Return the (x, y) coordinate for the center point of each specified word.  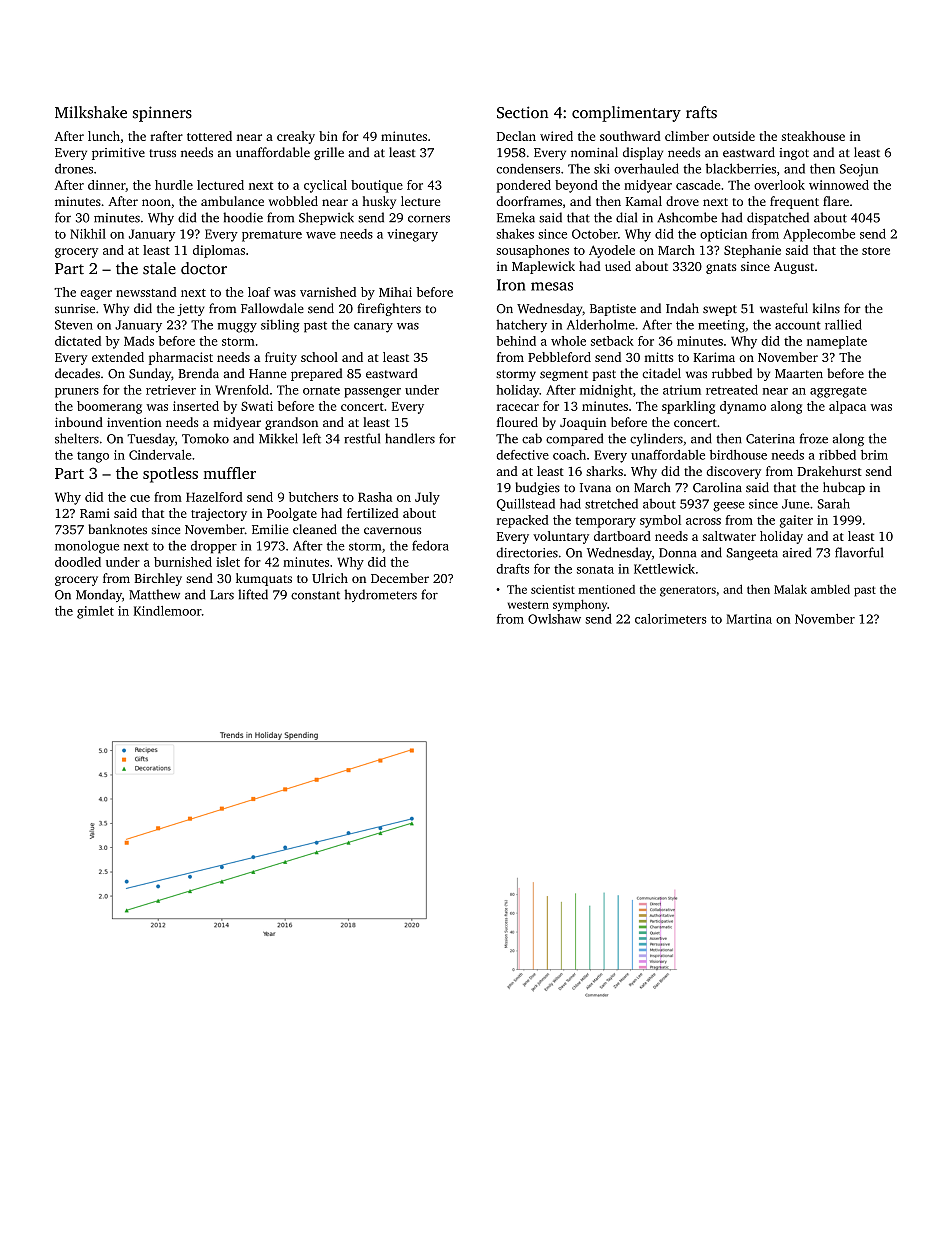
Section (522, 112)
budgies (537, 488)
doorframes (529, 201)
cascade (698, 185)
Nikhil (88, 234)
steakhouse (813, 136)
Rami (95, 513)
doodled (78, 562)
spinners (162, 114)
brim (874, 455)
